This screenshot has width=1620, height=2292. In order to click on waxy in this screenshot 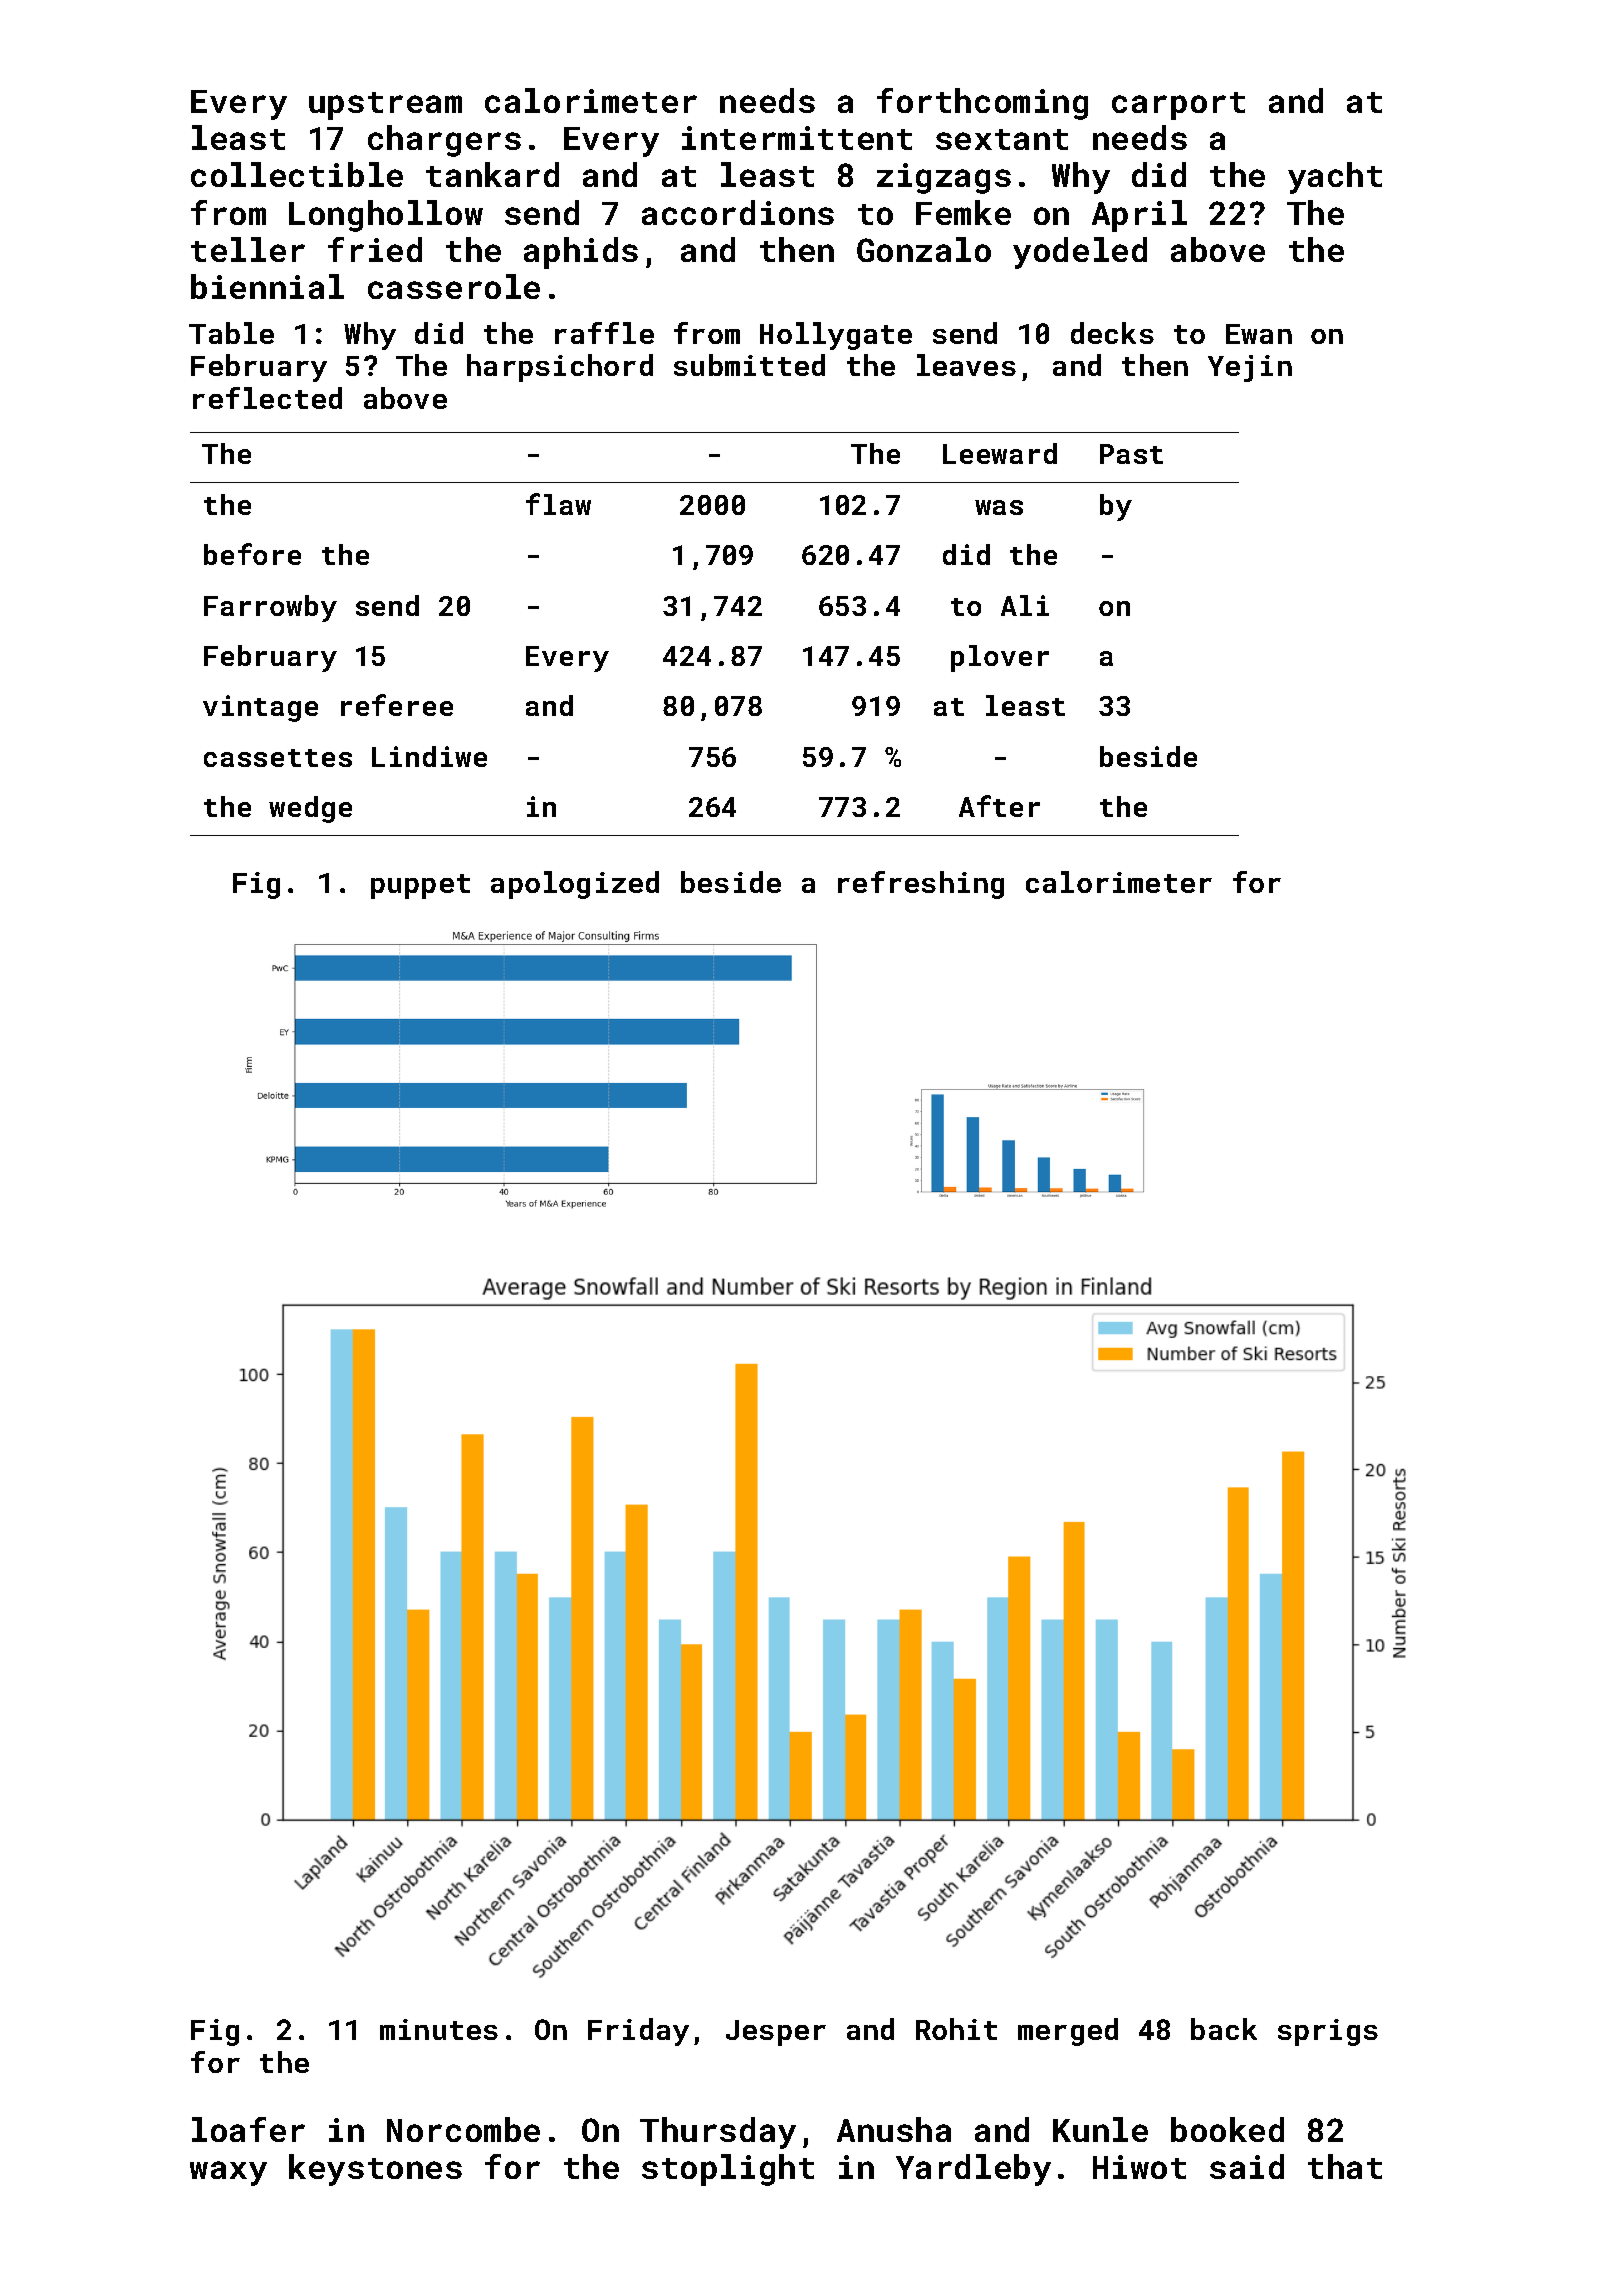, I will do `click(228, 2173)`.
